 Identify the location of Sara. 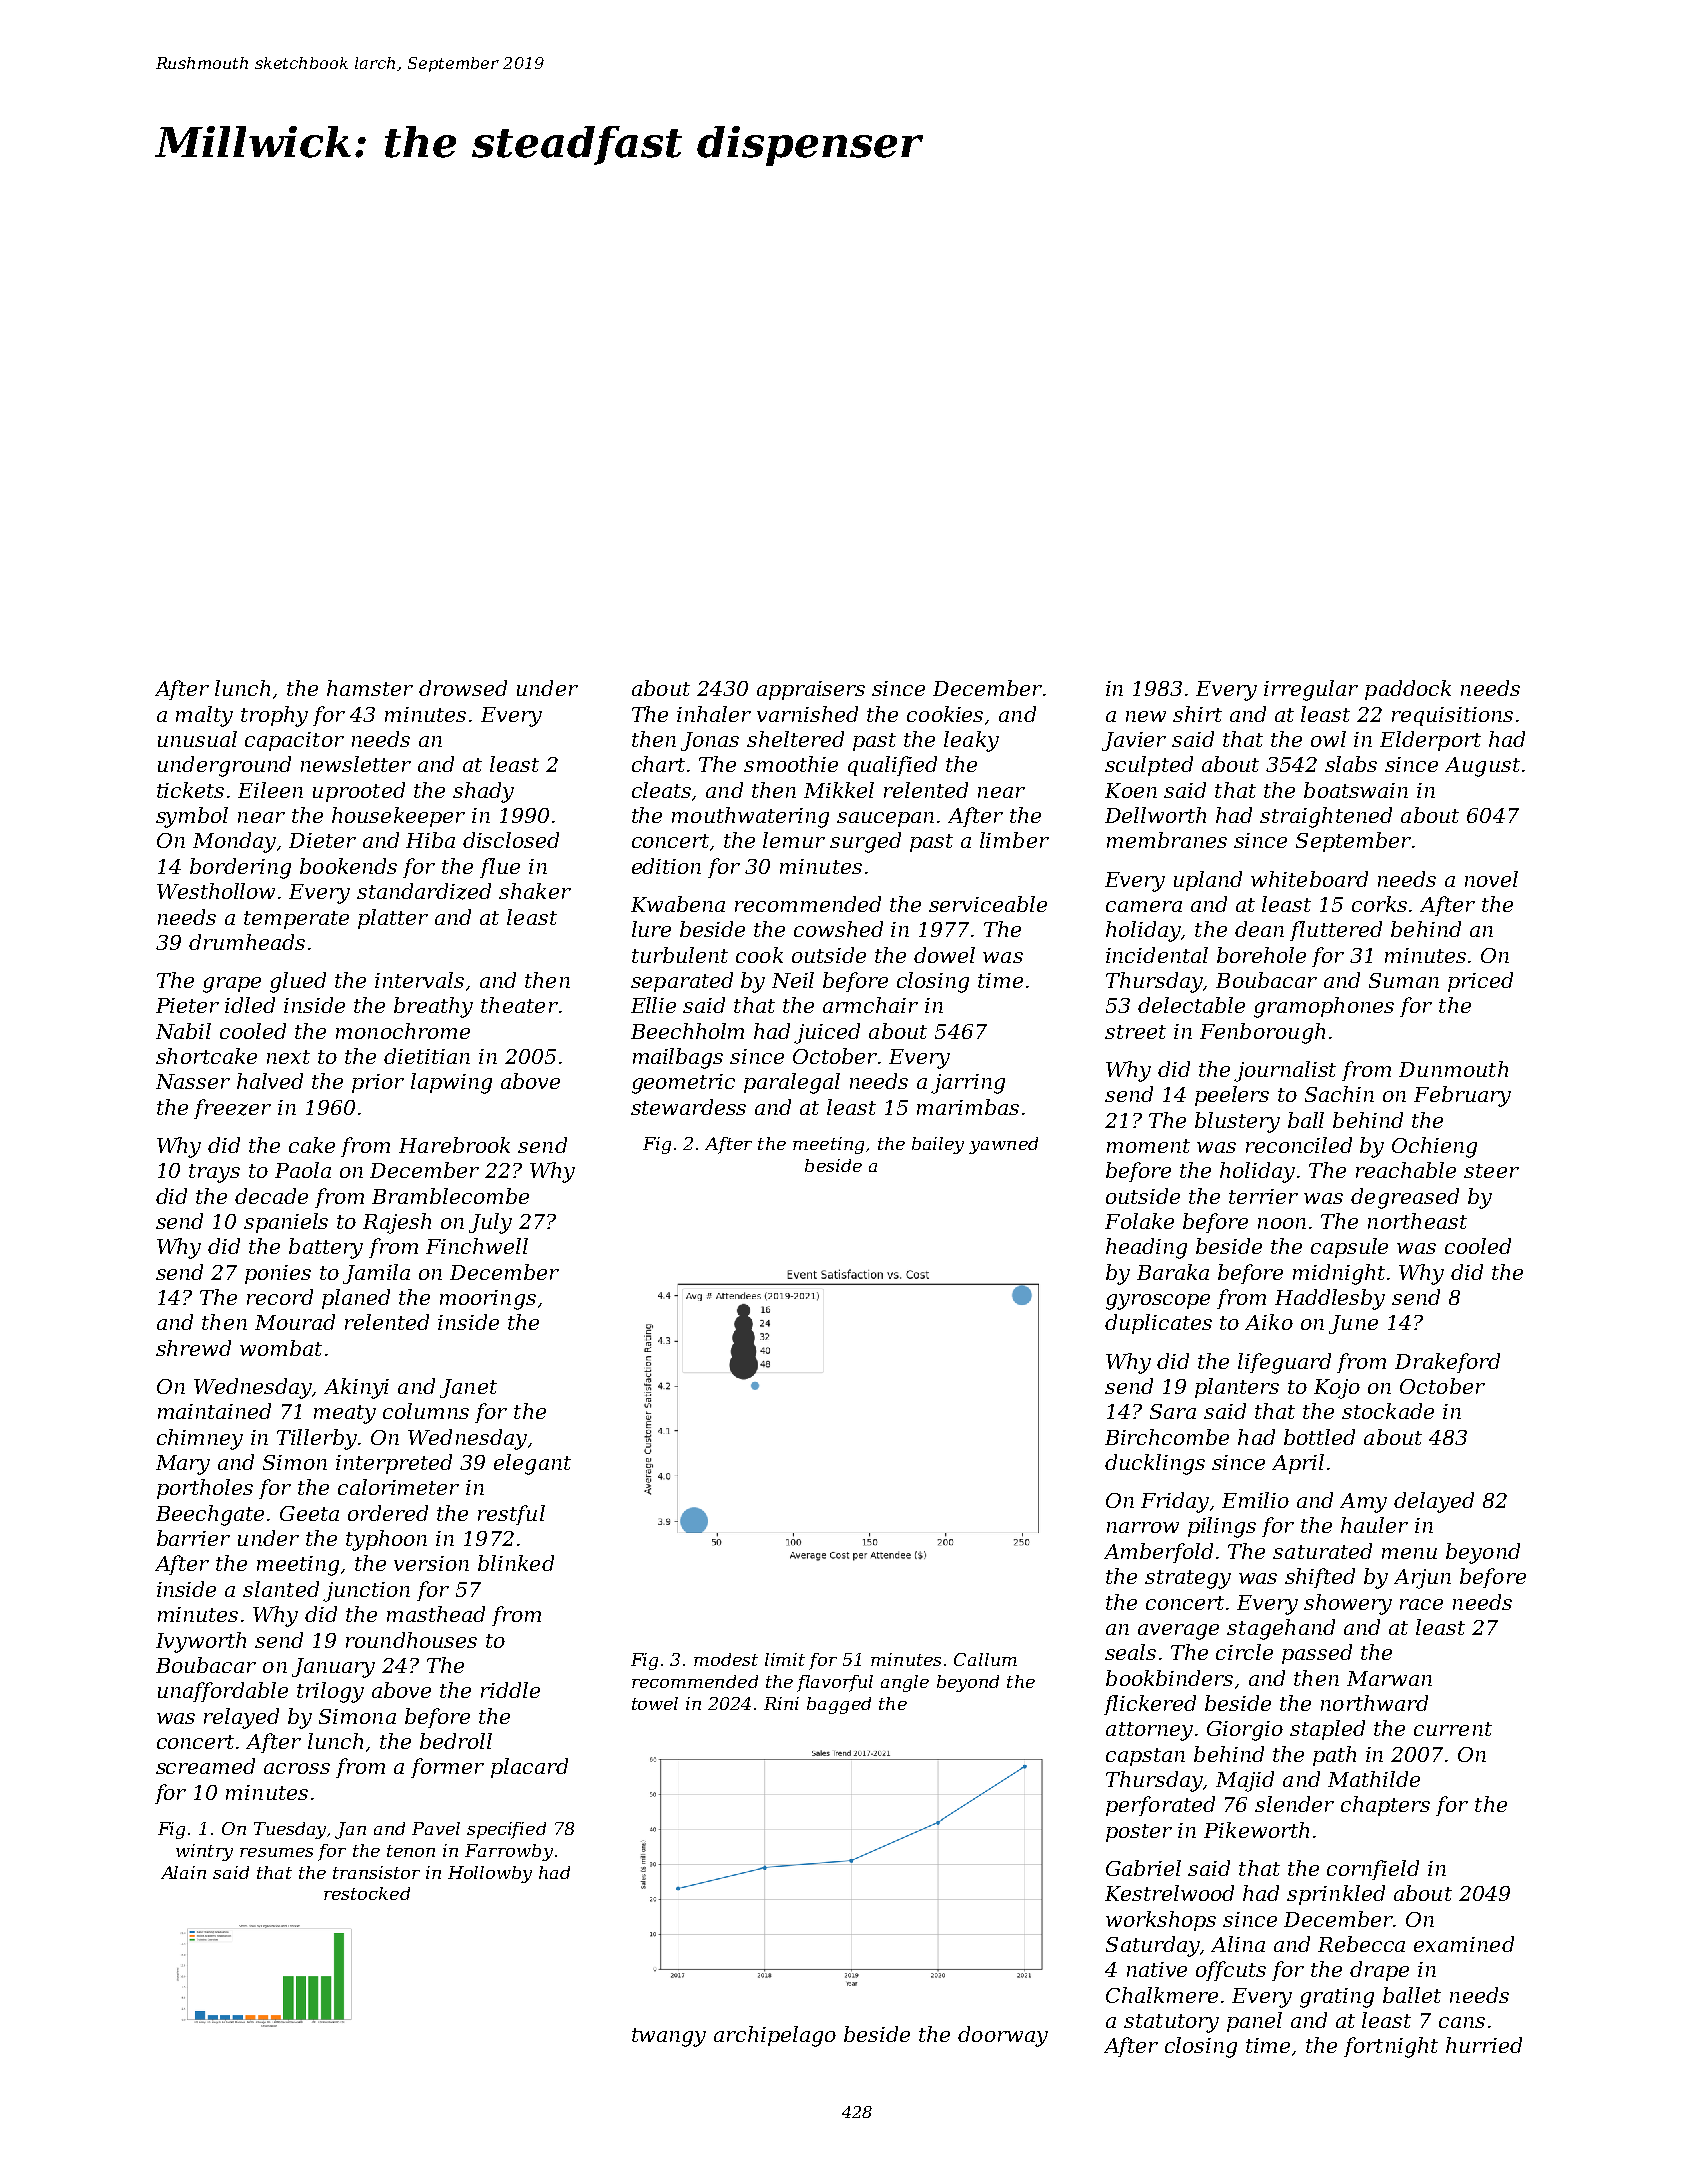
(1173, 1411).
